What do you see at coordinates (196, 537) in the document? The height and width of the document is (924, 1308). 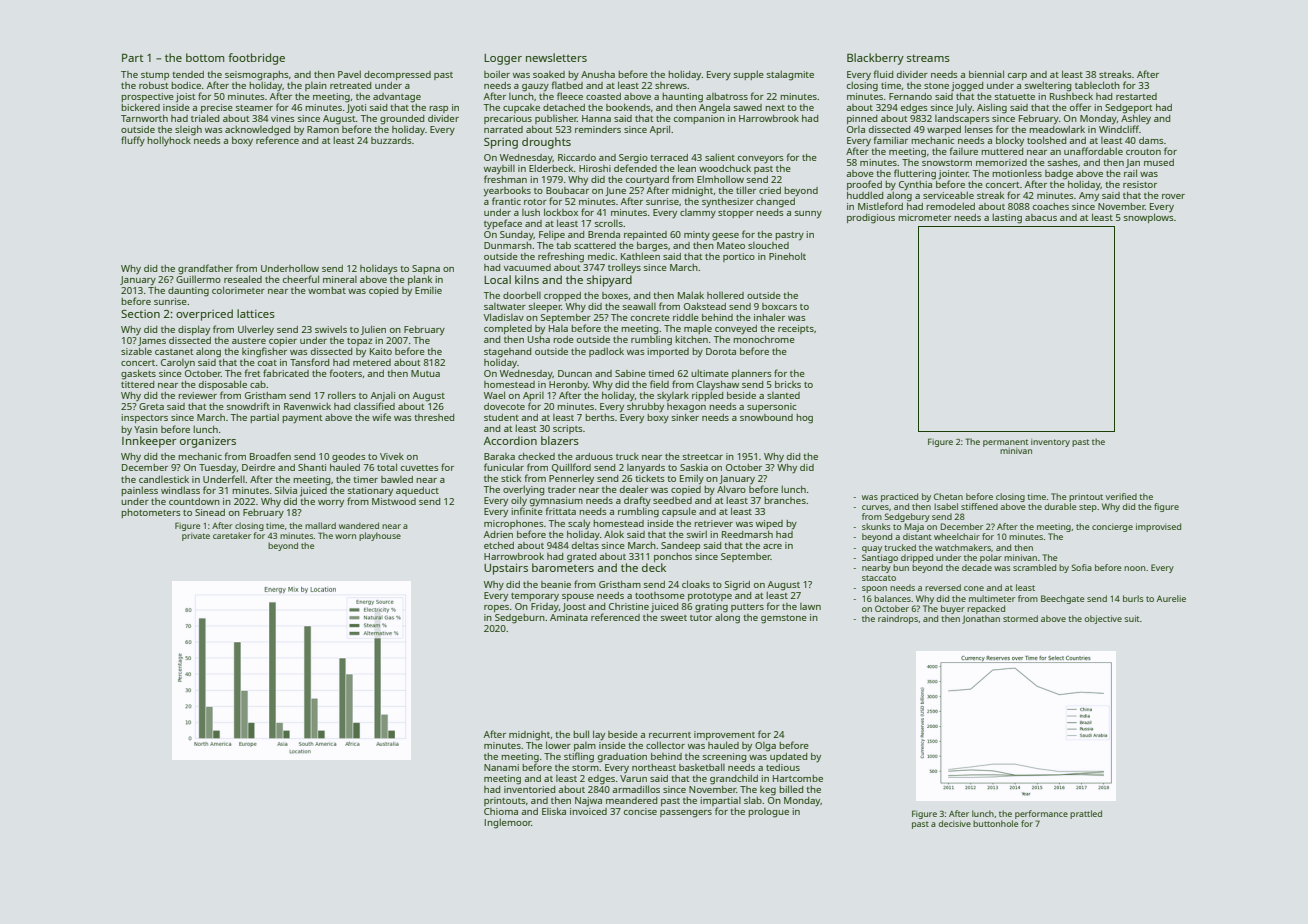 I see `private` at bounding box center [196, 537].
